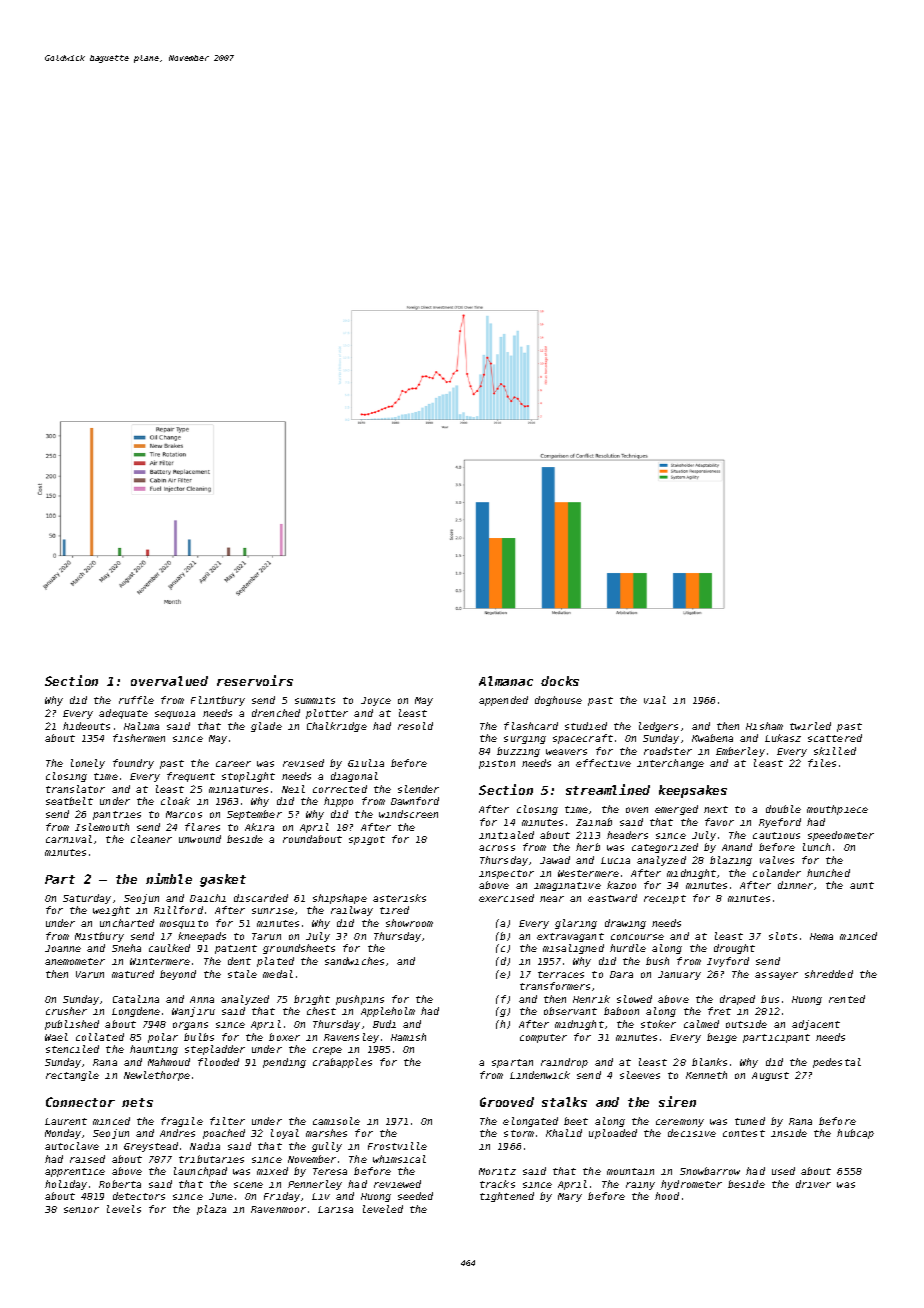  I want to click on Grooved, so click(507, 1102).
